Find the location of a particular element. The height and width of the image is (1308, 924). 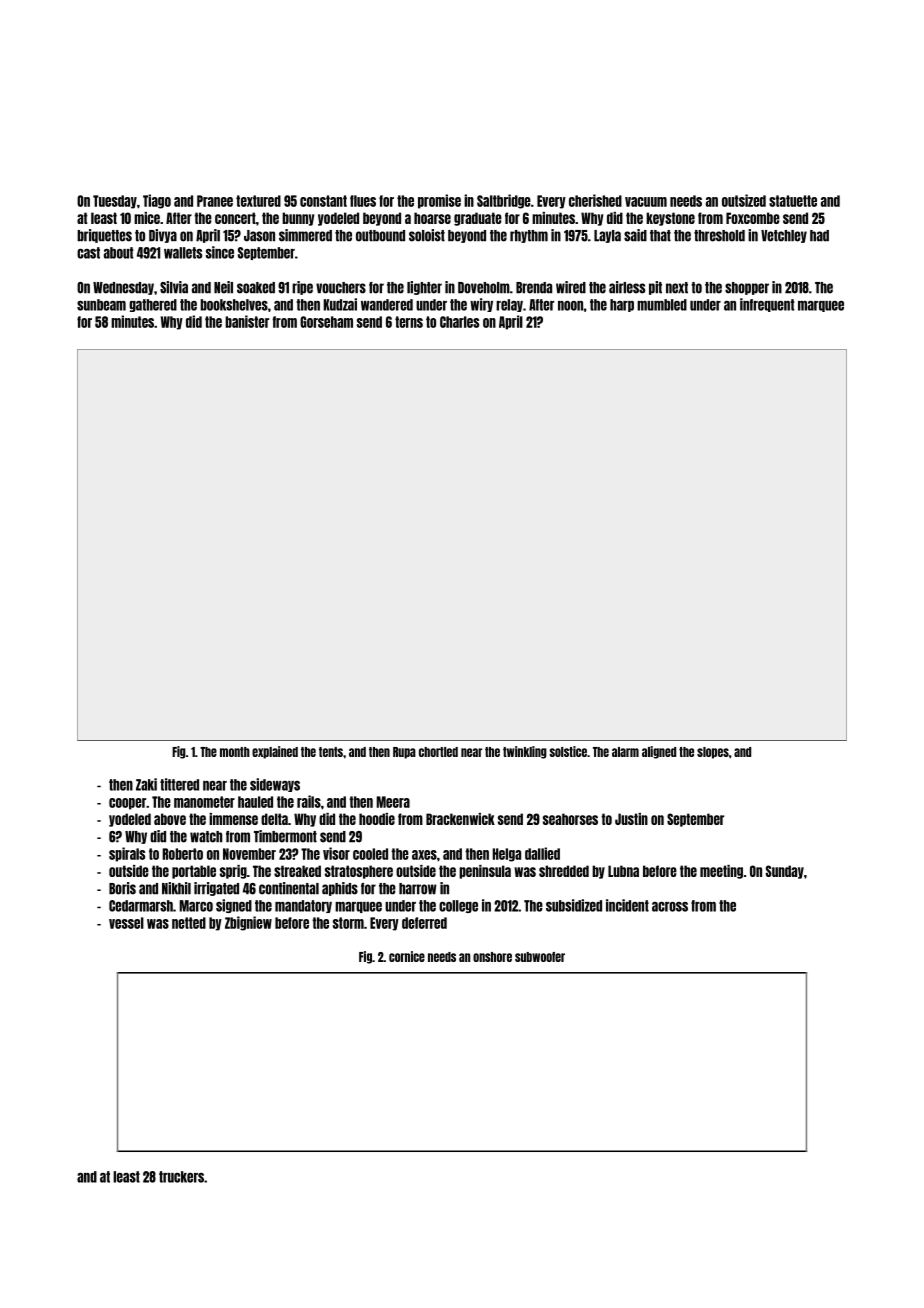

that is located at coordinates (660, 236).
